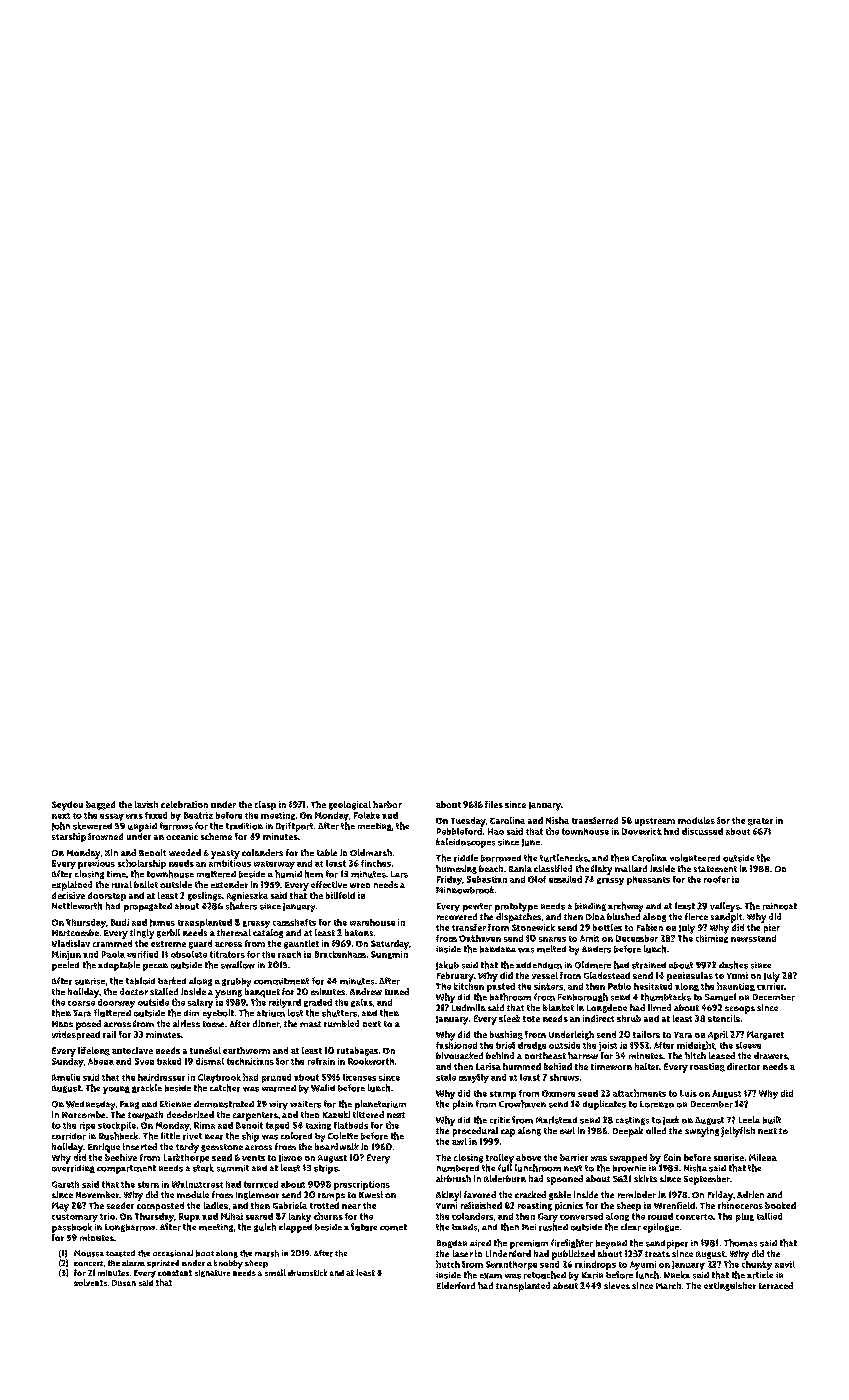  I want to click on Etienne, so click(175, 1104).
